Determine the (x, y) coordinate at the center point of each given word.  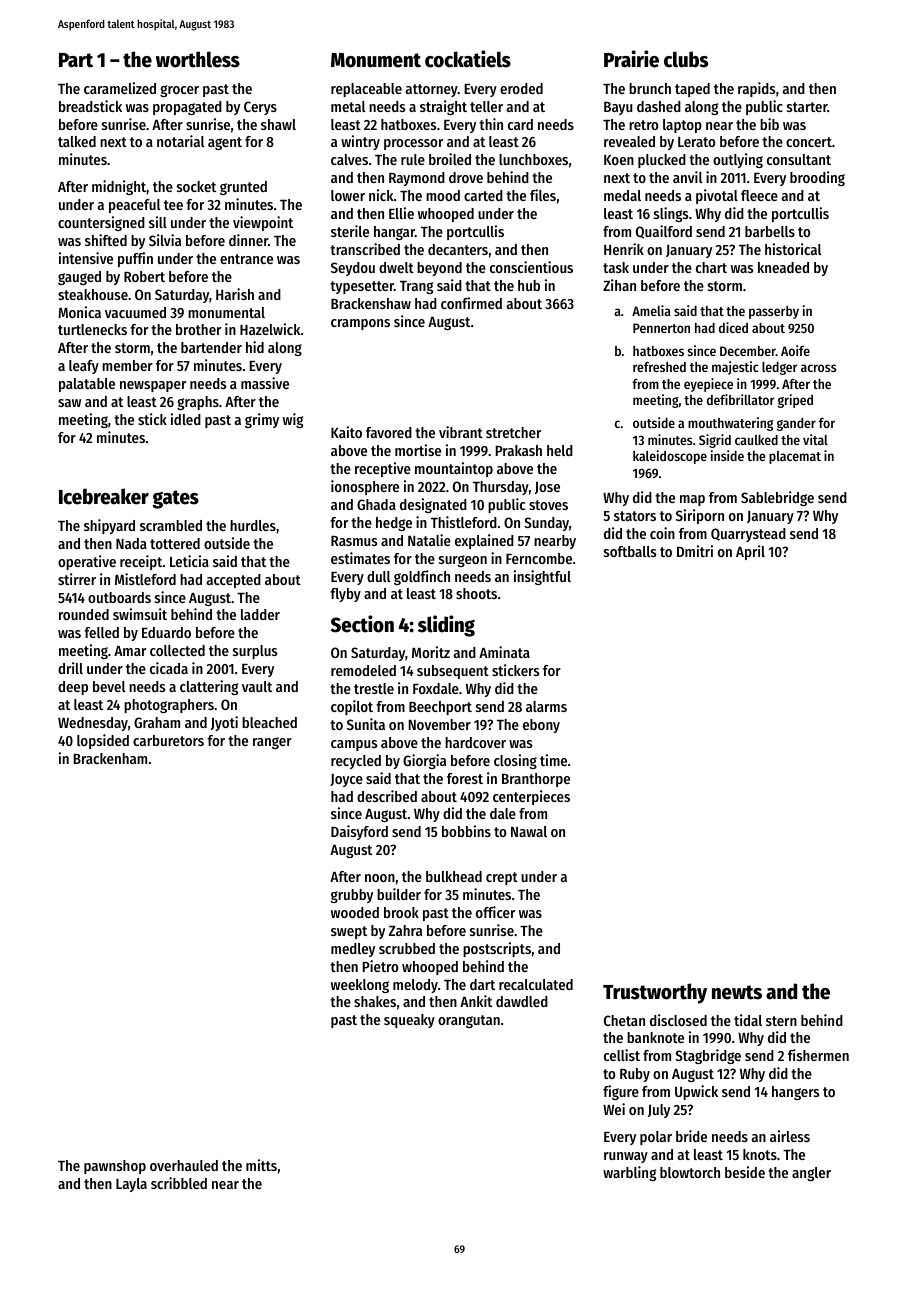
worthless (198, 59)
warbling (629, 1173)
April (750, 552)
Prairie (631, 59)
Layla (131, 1185)
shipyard (109, 526)
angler (811, 1174)
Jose (547, 488)
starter (807, 107)
